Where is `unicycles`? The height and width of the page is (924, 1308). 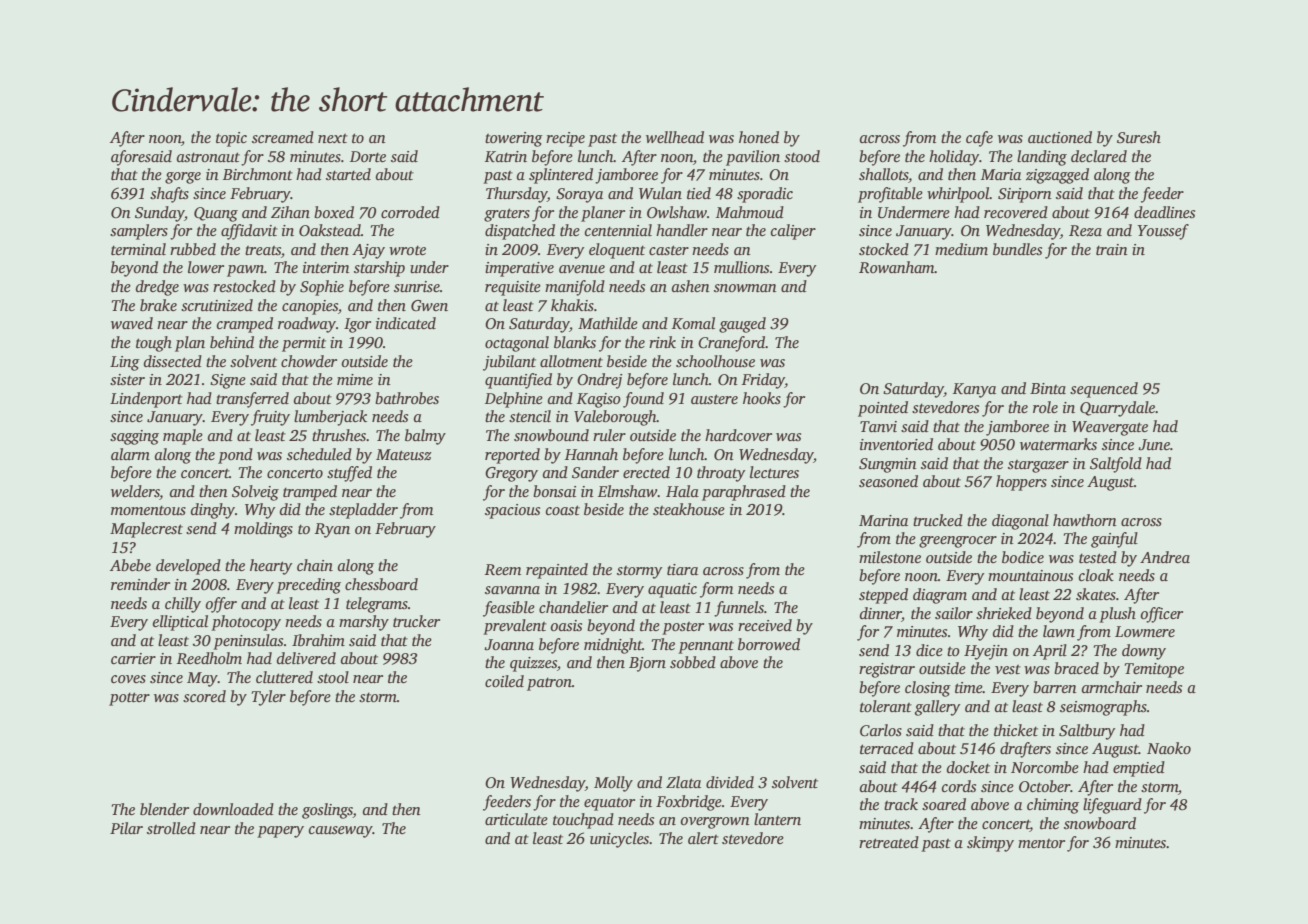
unicycles is located at coordinates (619, 840).
